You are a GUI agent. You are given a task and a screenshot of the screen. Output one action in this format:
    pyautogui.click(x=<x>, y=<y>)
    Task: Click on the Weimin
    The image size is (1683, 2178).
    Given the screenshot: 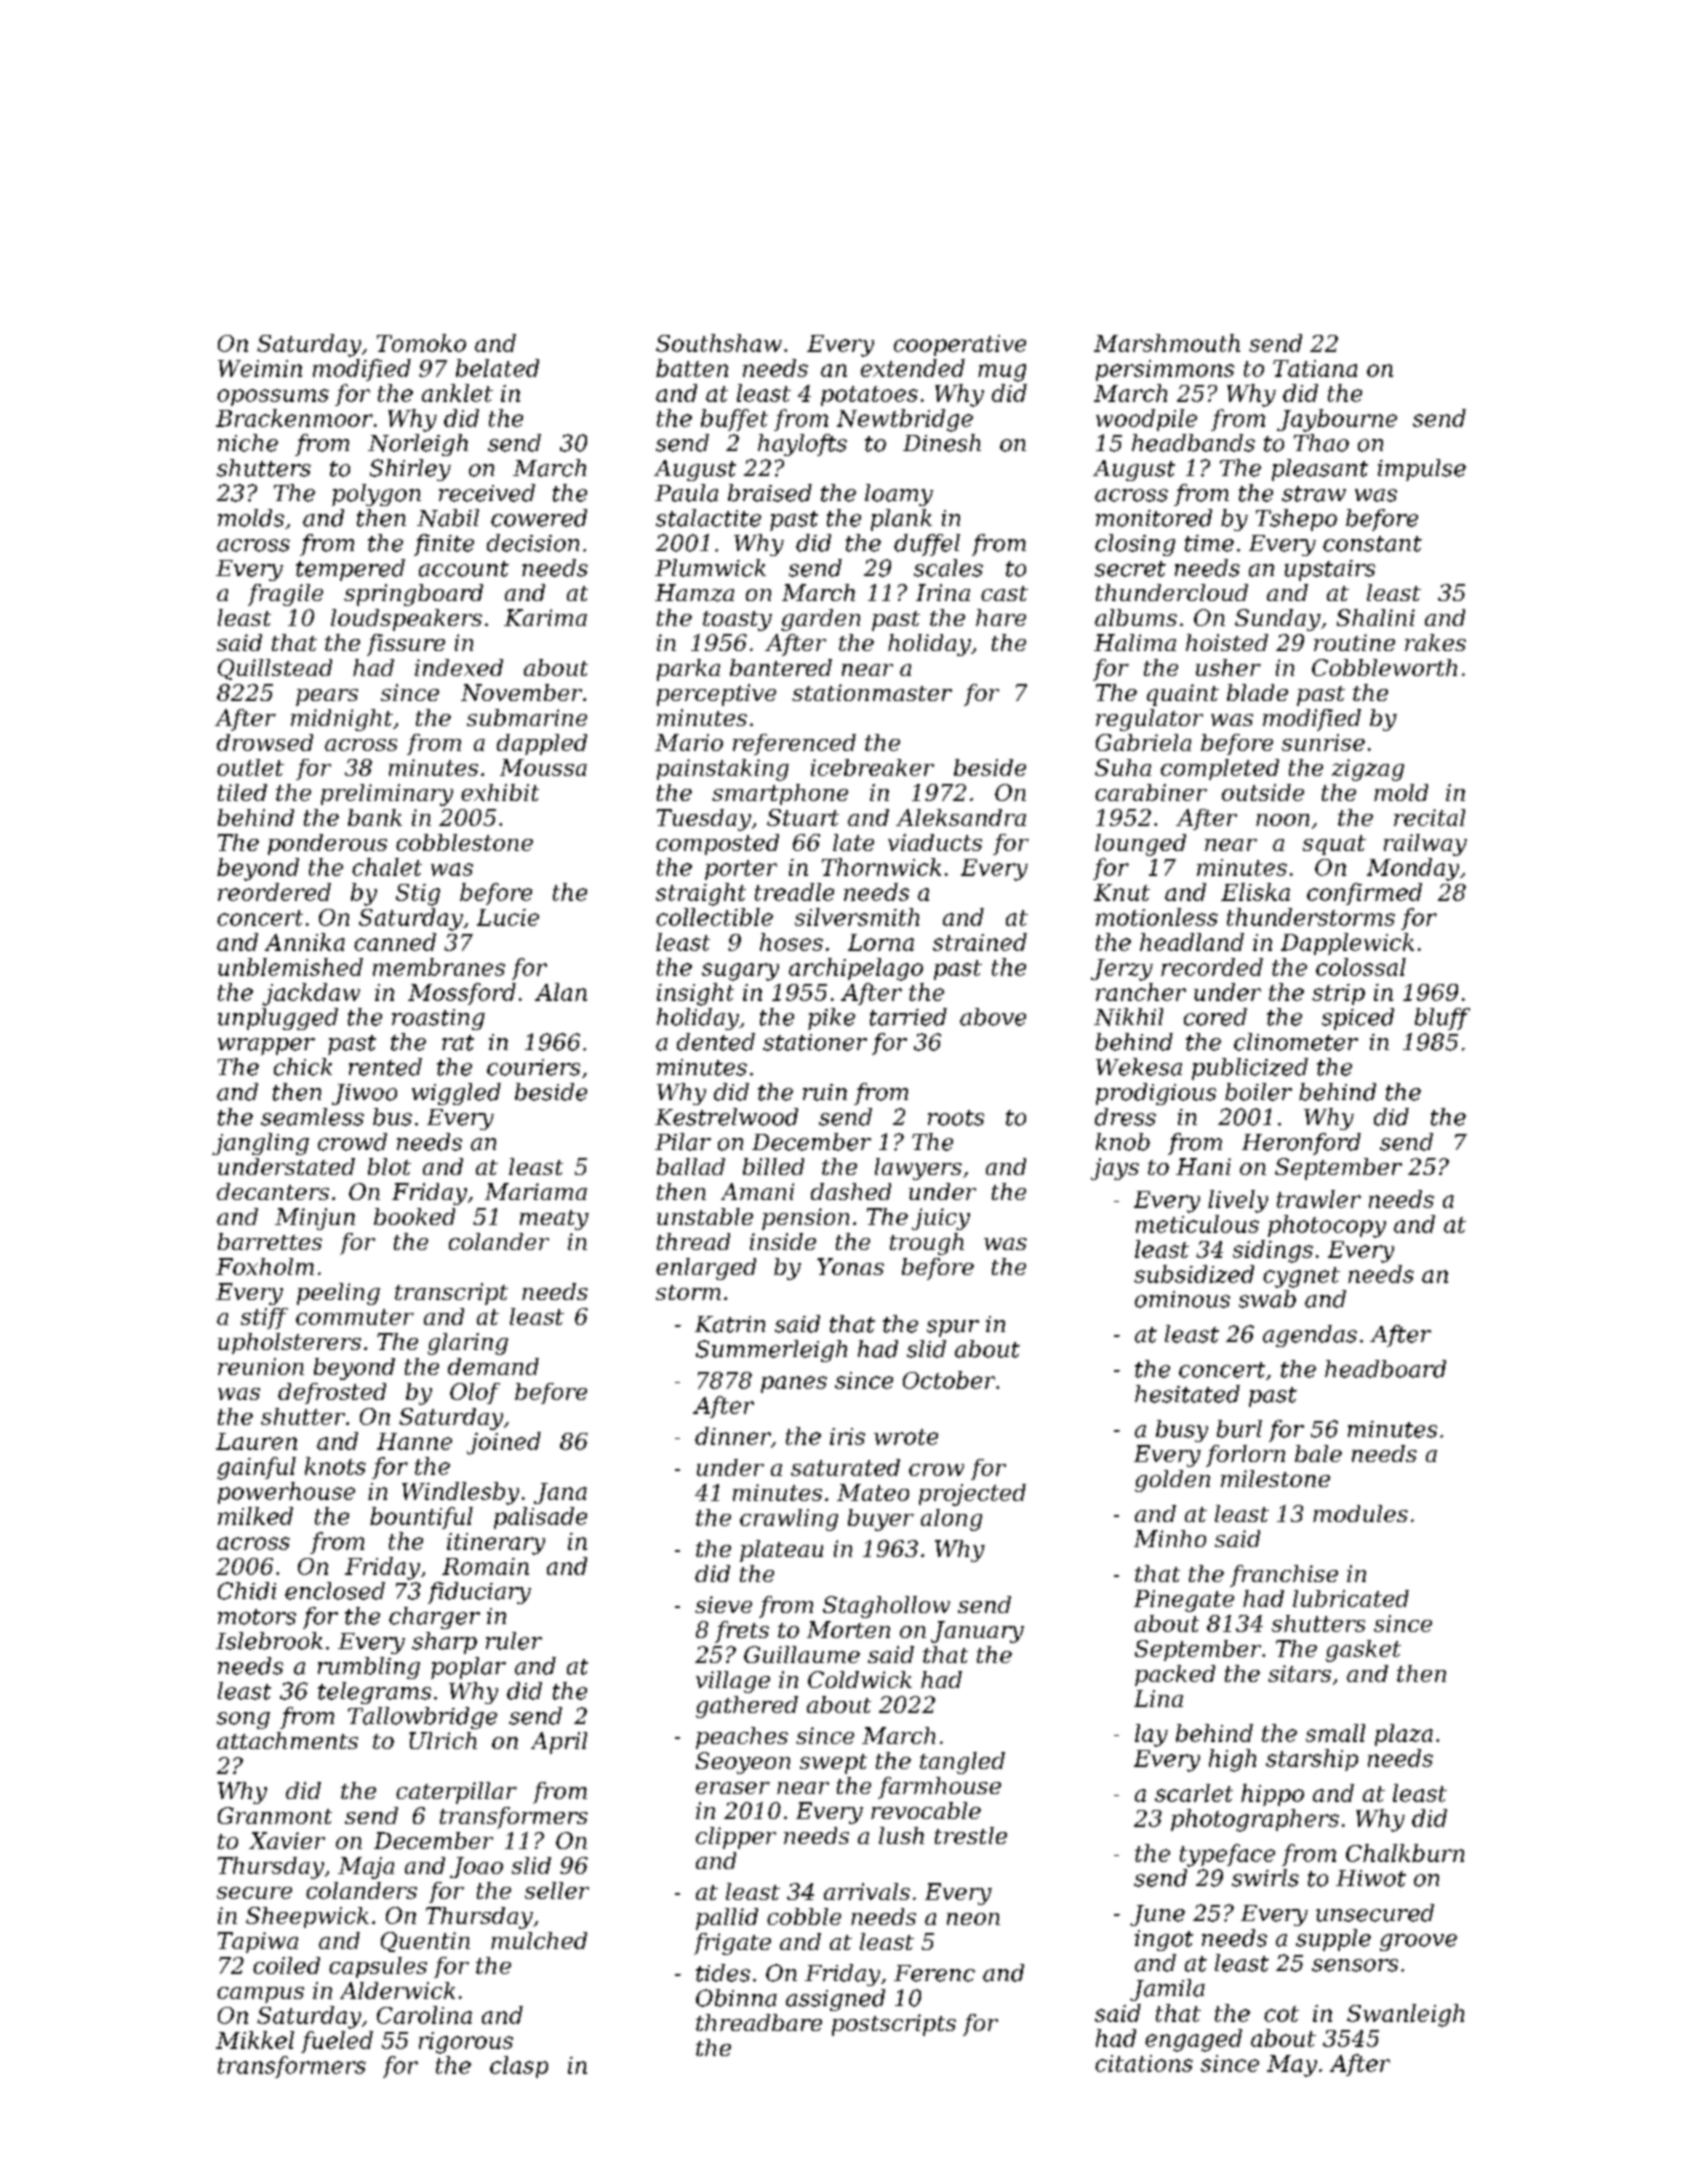 What is the action you would take?
    pyautogui.click(x=260, y=368)
